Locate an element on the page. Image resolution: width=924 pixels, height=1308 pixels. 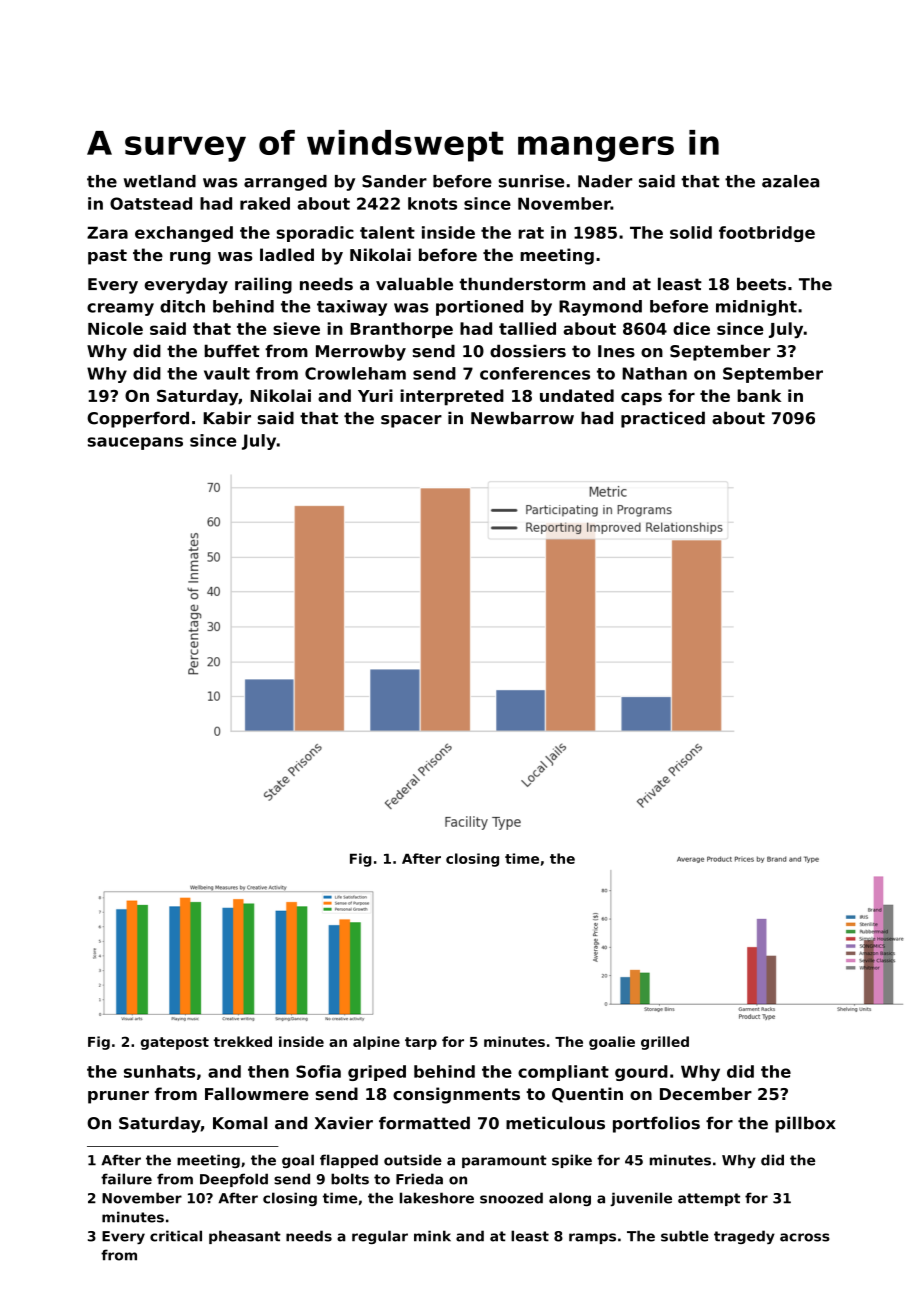
thunderstorm is located at coordinates (522, 284).
